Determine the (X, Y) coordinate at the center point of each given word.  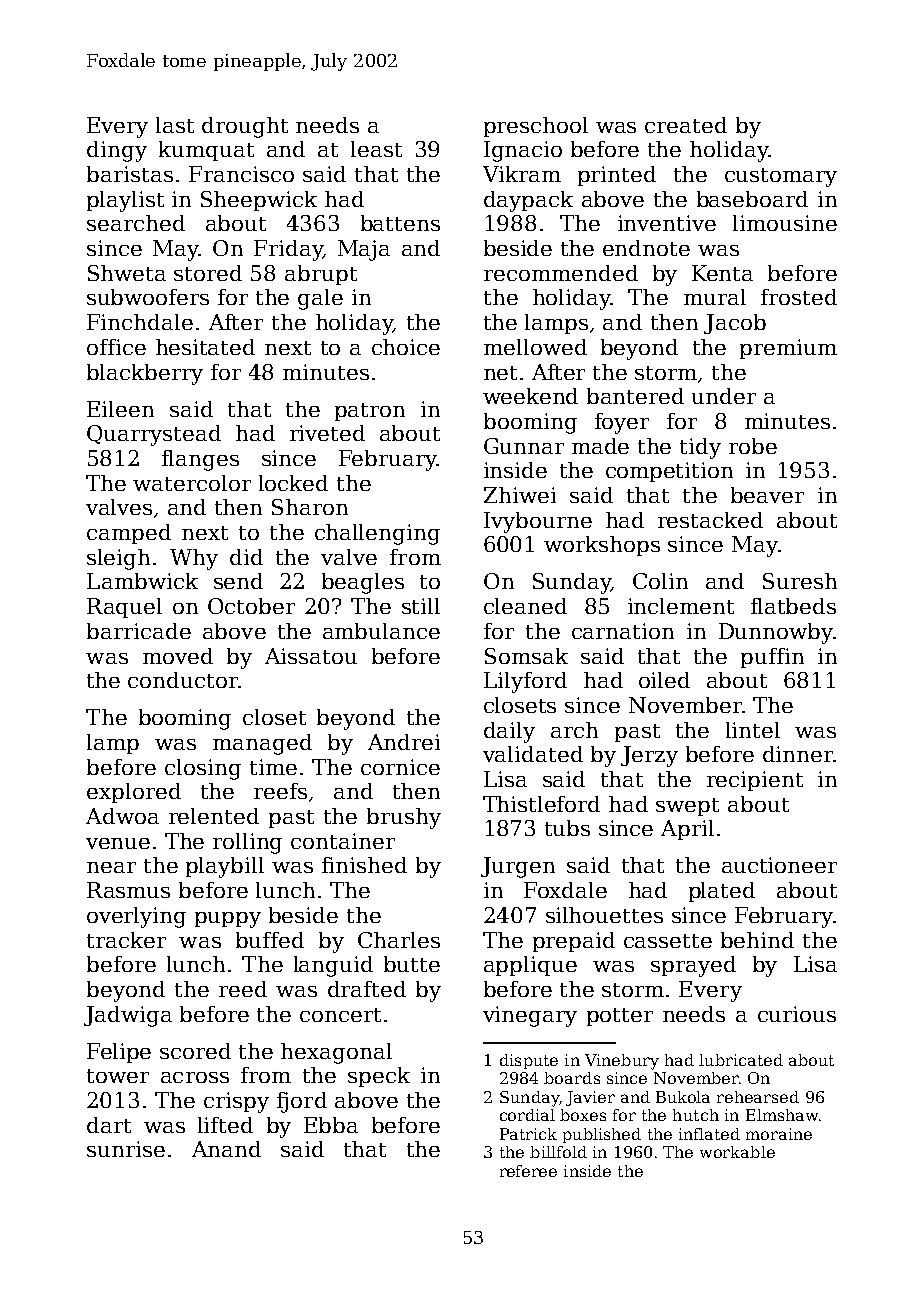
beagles (363, 583)
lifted (225, 1125)
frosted (799, 297)
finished (364, 865)
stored (208, 273)
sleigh (118, 559)
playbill (225, 867)
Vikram (522, 174)
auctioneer (779, 865)
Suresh (800, 581)
